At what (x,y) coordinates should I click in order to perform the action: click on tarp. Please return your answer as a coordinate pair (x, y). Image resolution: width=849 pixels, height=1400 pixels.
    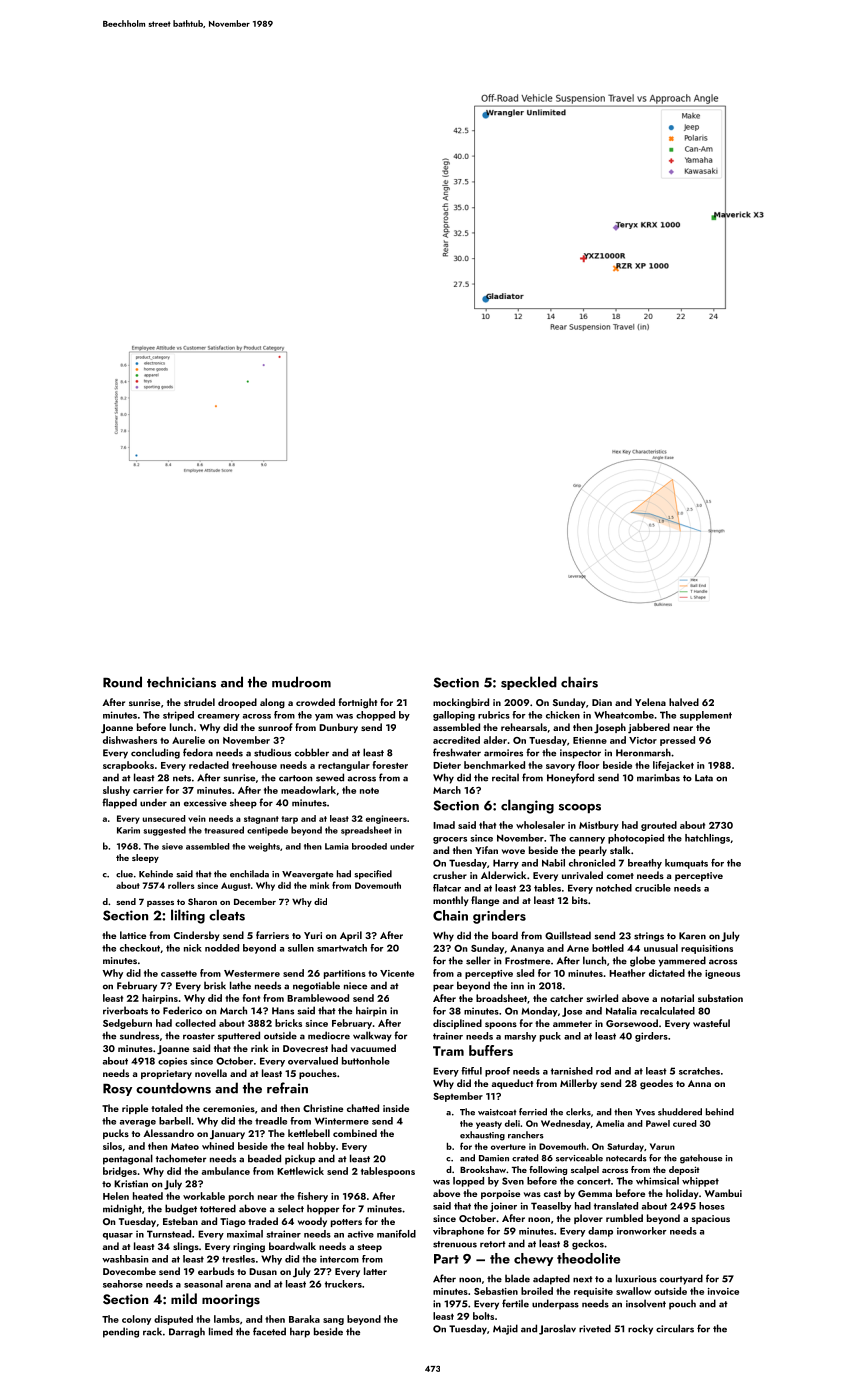
    Looking at the image, I should click on (289, 820).
